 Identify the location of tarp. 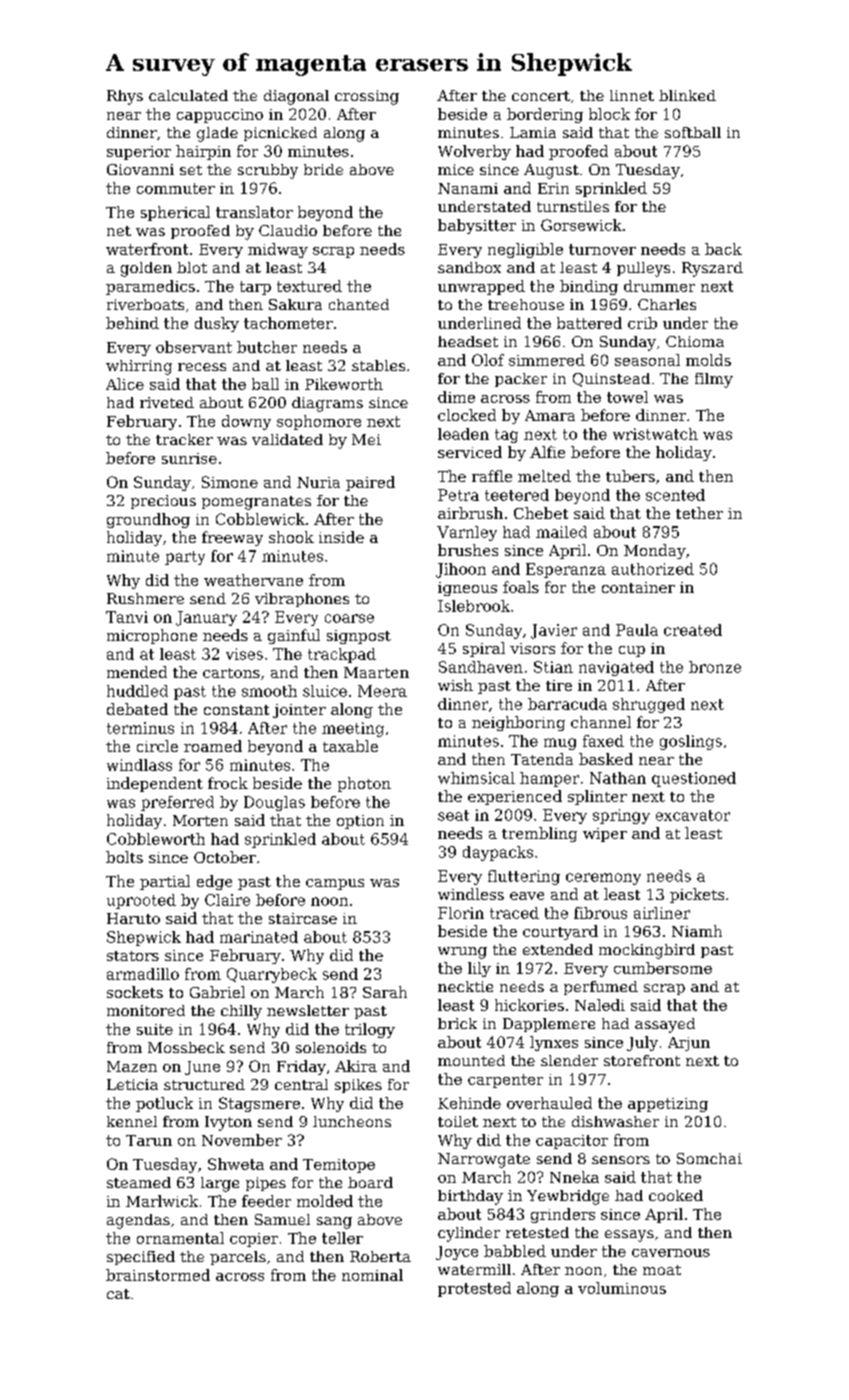
(255, 288).
